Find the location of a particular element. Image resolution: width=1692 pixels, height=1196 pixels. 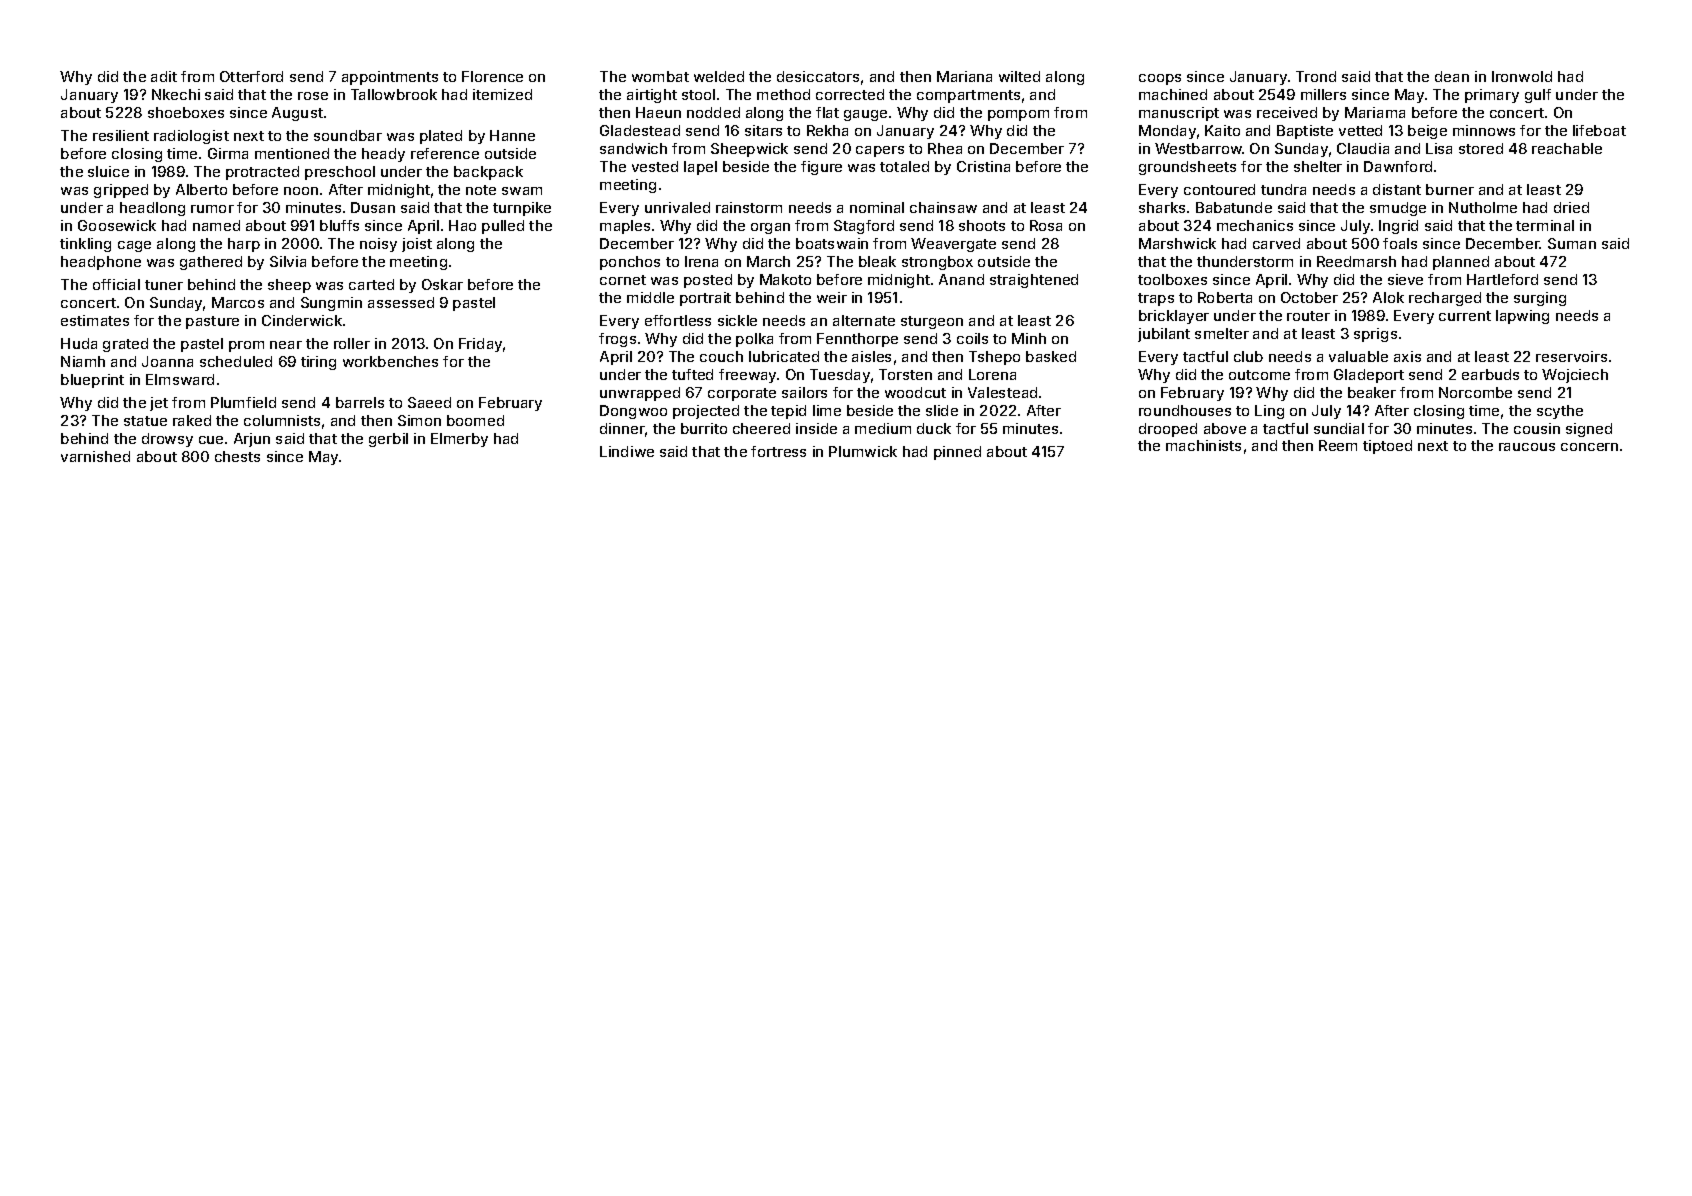

Otterford is located at coordinates (251, 76).
